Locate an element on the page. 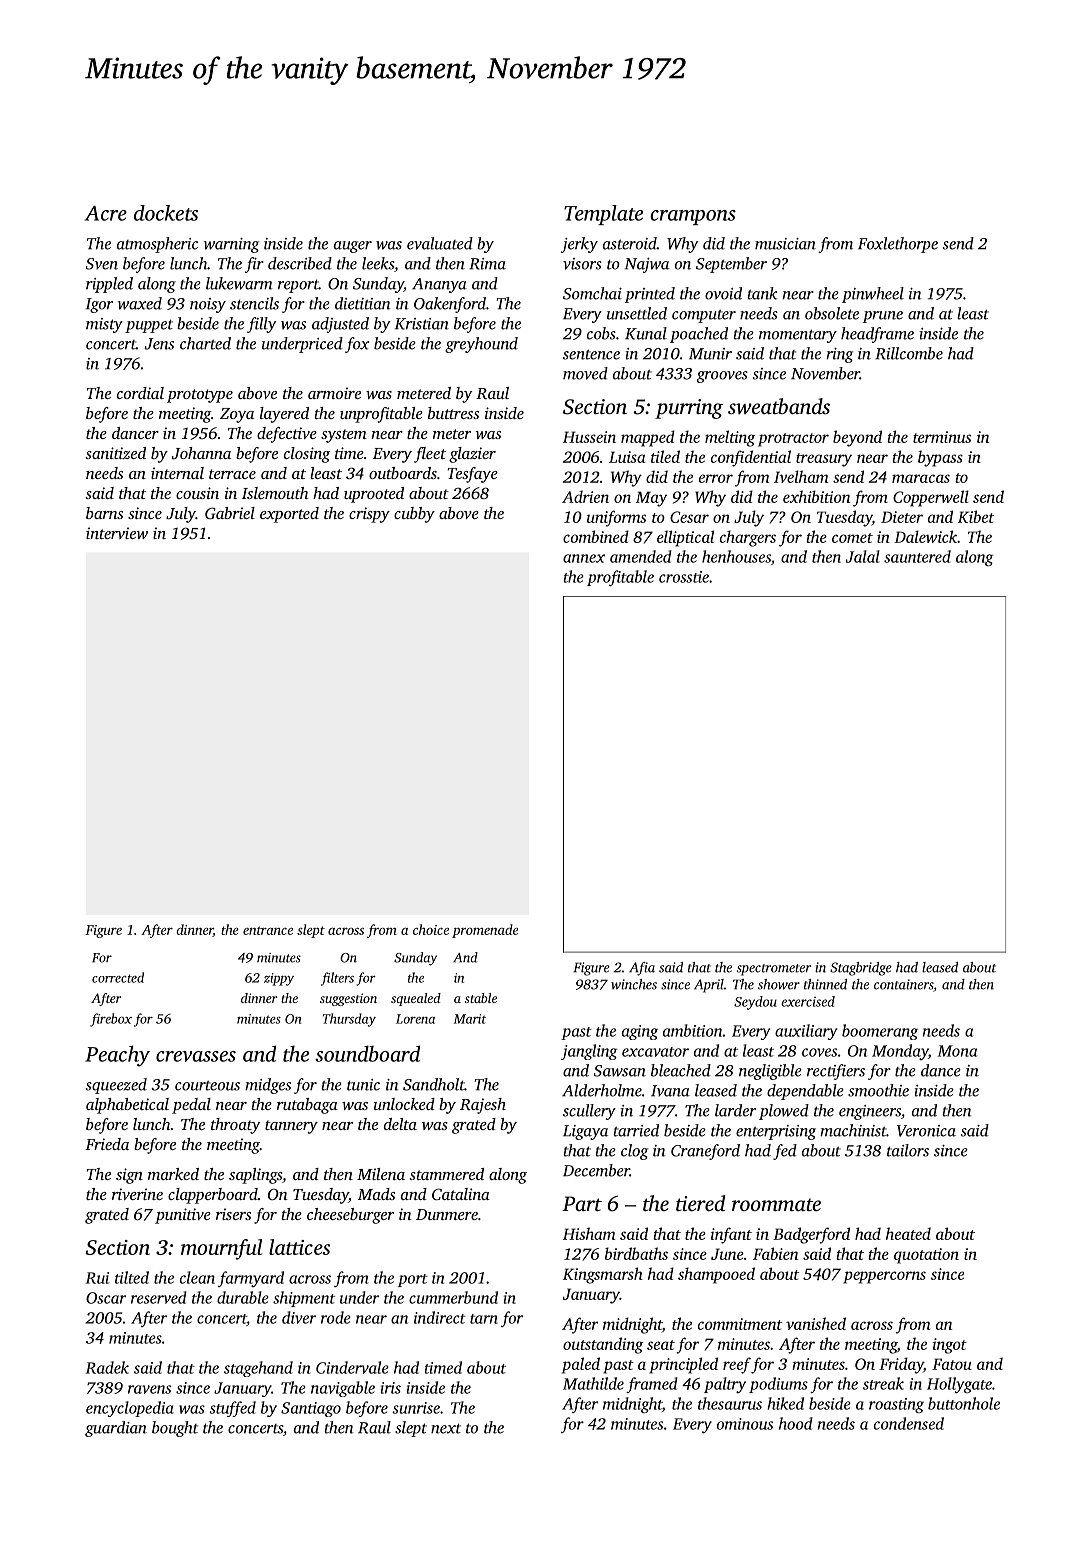 The width and height of the document is (1092, 1544). entrance is located at coordinates (268, 930).
